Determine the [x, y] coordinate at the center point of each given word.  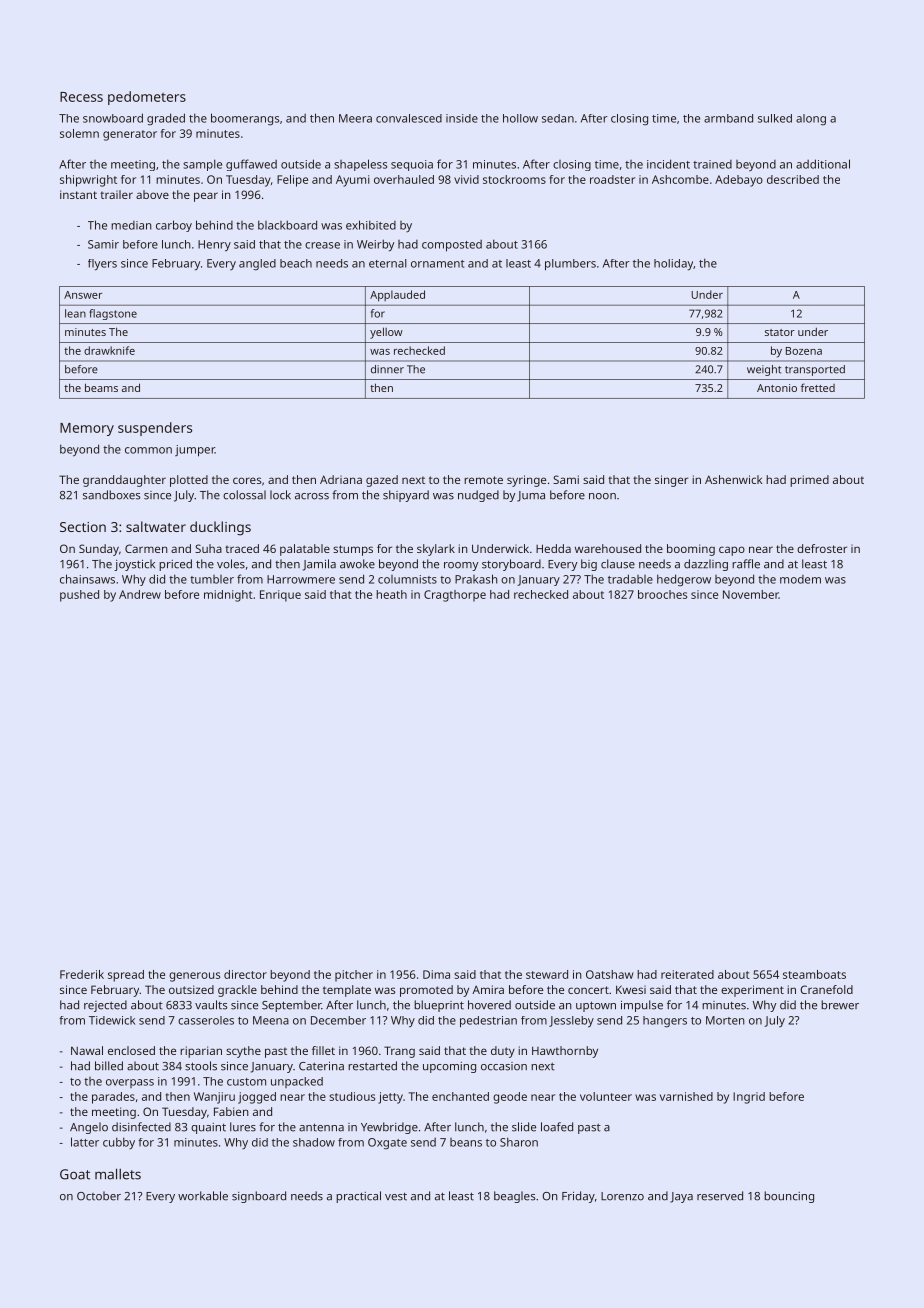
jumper [195, 451]
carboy [174, 226]
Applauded [397, 296]
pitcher [354, 976]
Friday [578, 1197]
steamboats [814, 974]
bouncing [789, 1197]
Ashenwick [733, 479]
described [793, 179]
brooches [662, 594]
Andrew [140, 594]
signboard [259, 1197]
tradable [630, 579]
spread [126, 976]
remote [483, 480]
